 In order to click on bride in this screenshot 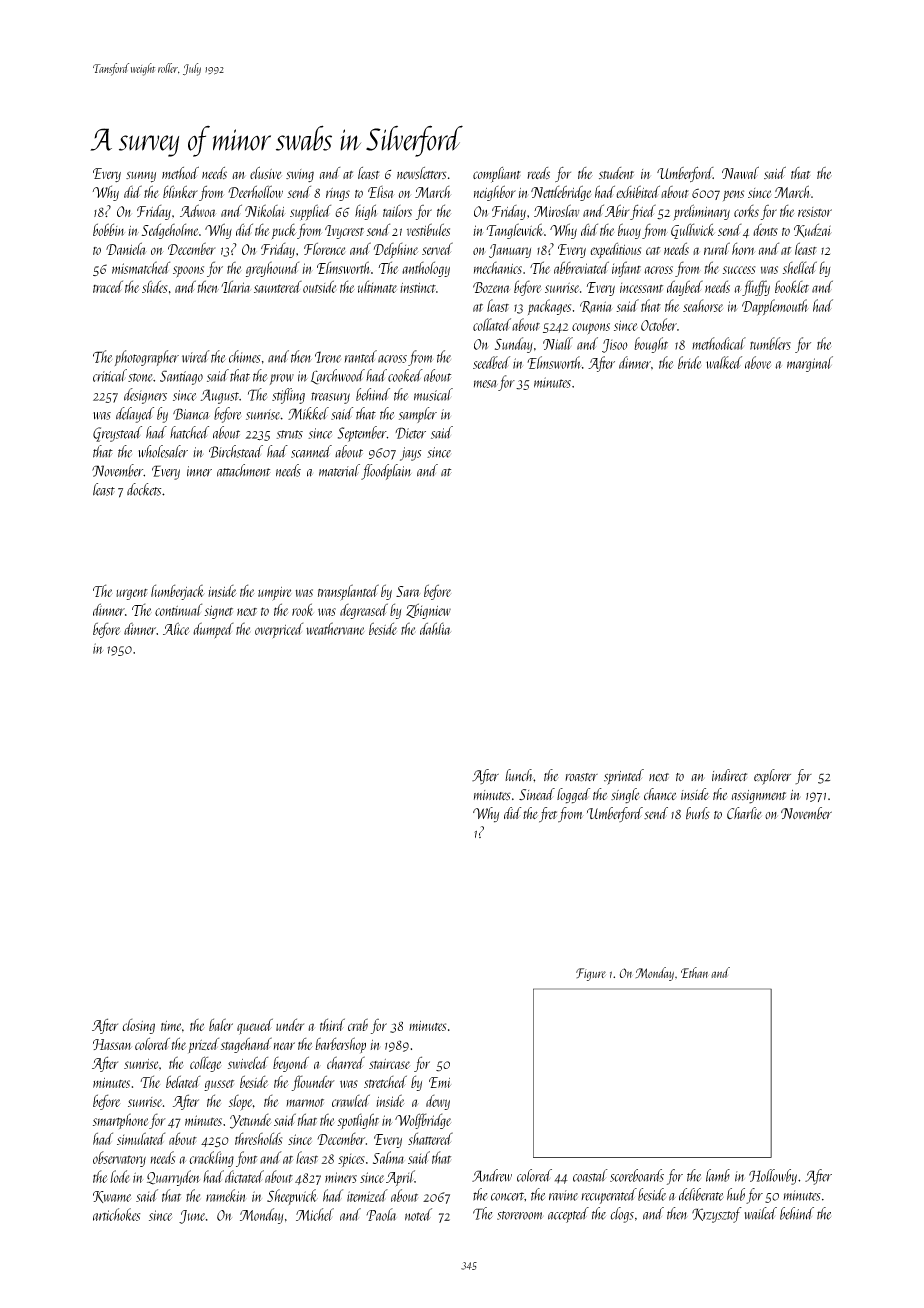, I will do `click(690, 362)`.
